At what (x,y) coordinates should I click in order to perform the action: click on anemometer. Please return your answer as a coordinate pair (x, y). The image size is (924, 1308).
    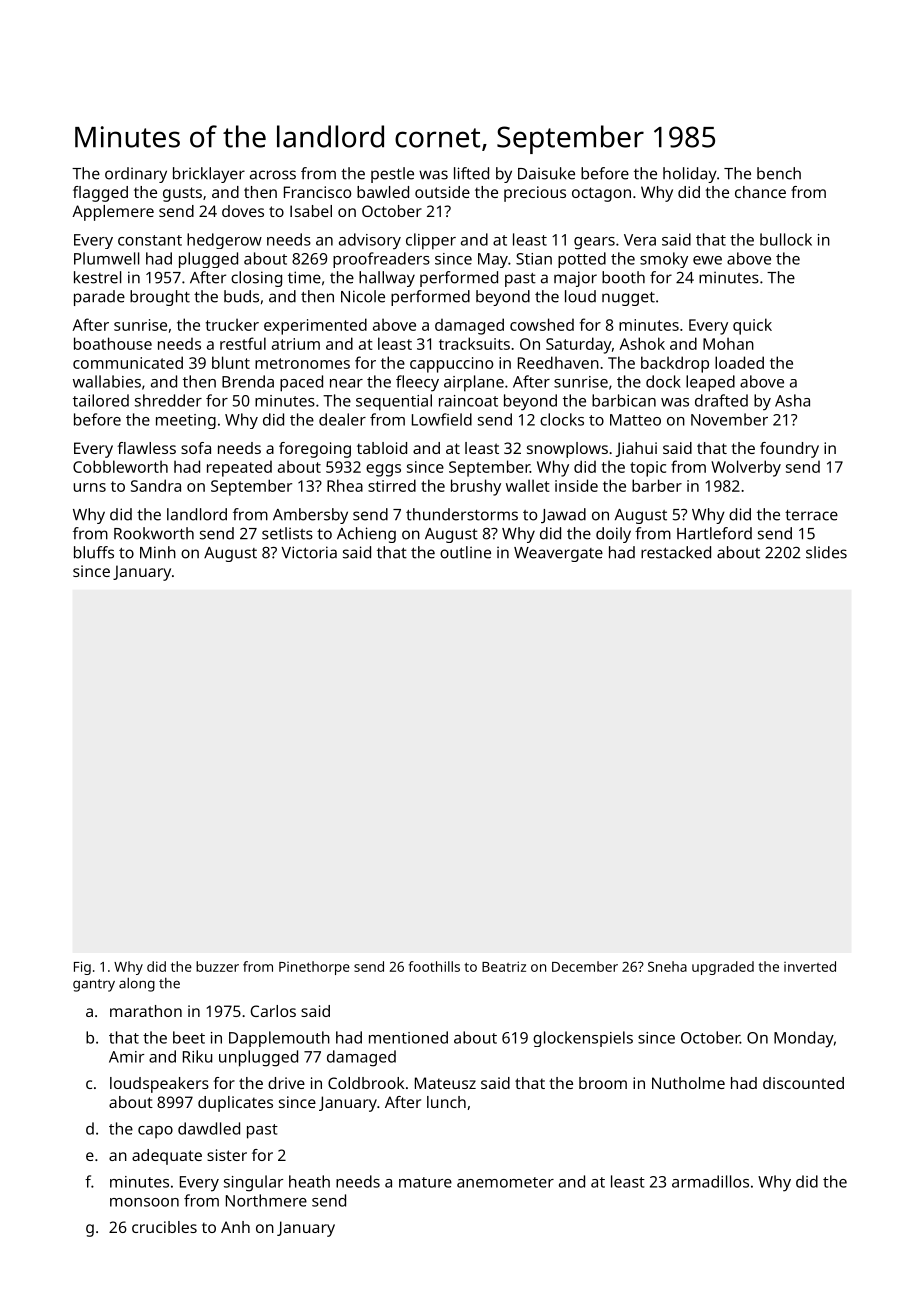
    Looking at the image, I should click on (505, 1182).
